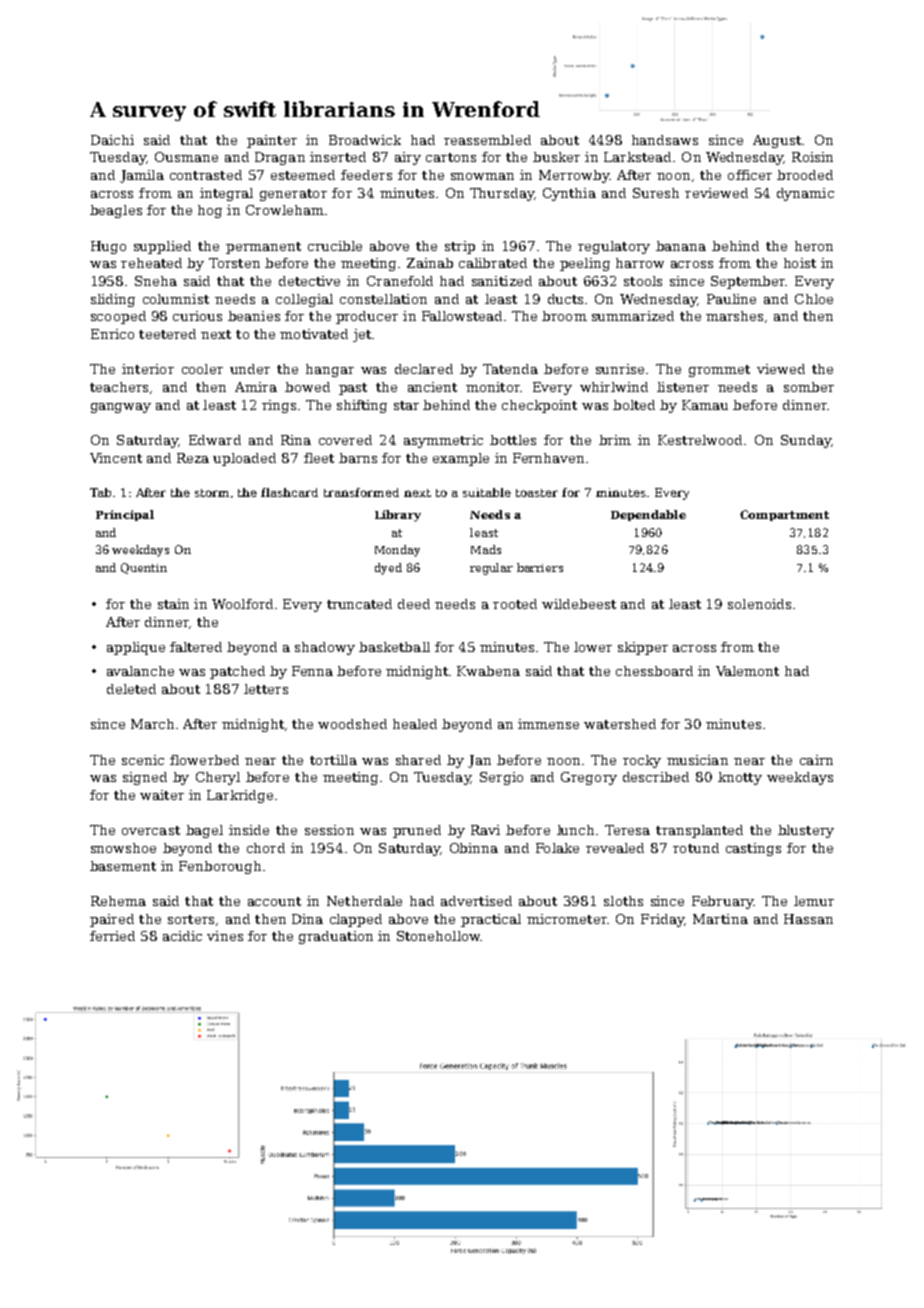 This screenshot has width=924, height=1308. I want to click on Jamila, so click(142, 176).
